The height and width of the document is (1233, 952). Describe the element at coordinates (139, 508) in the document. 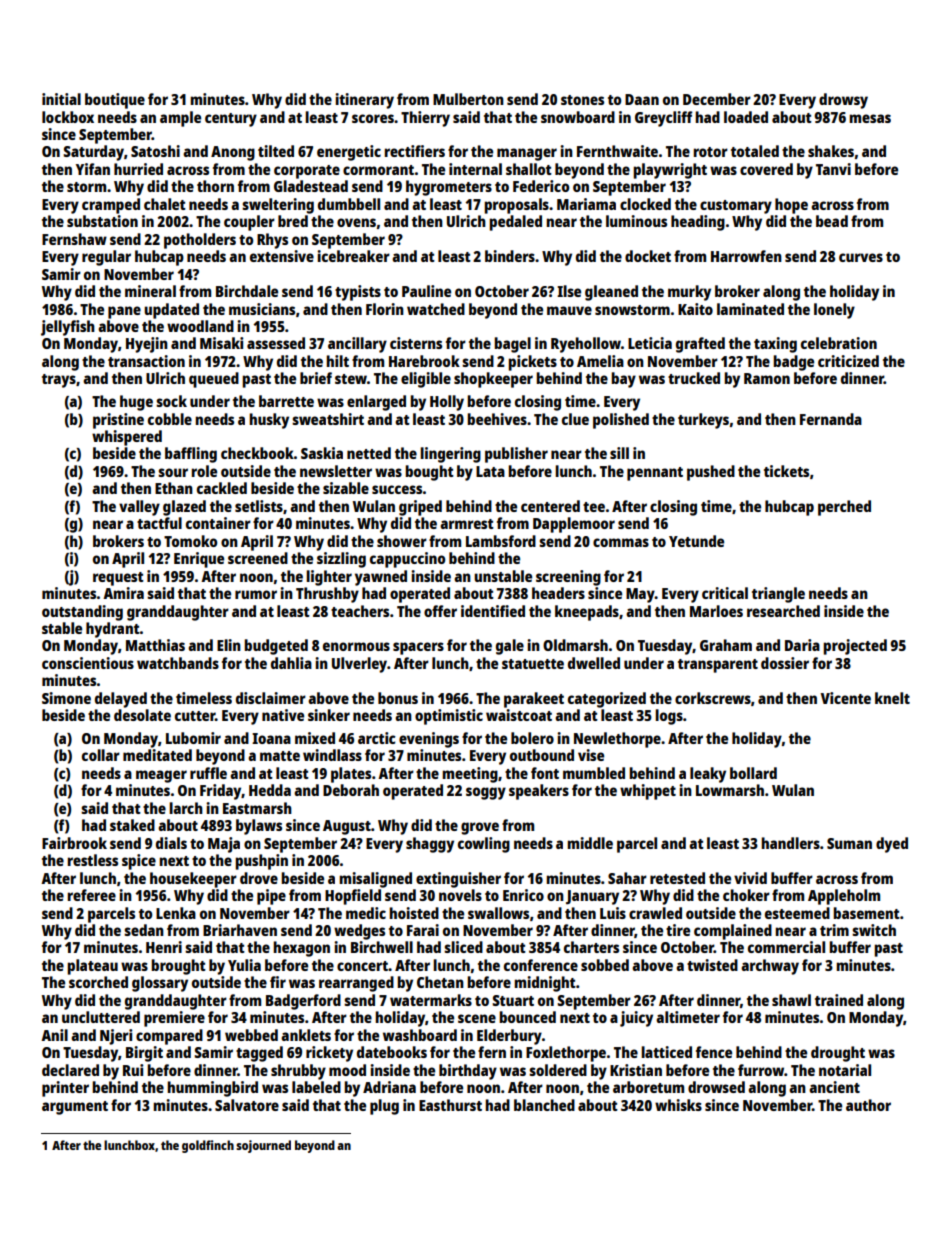

I see `valley` at that location.
